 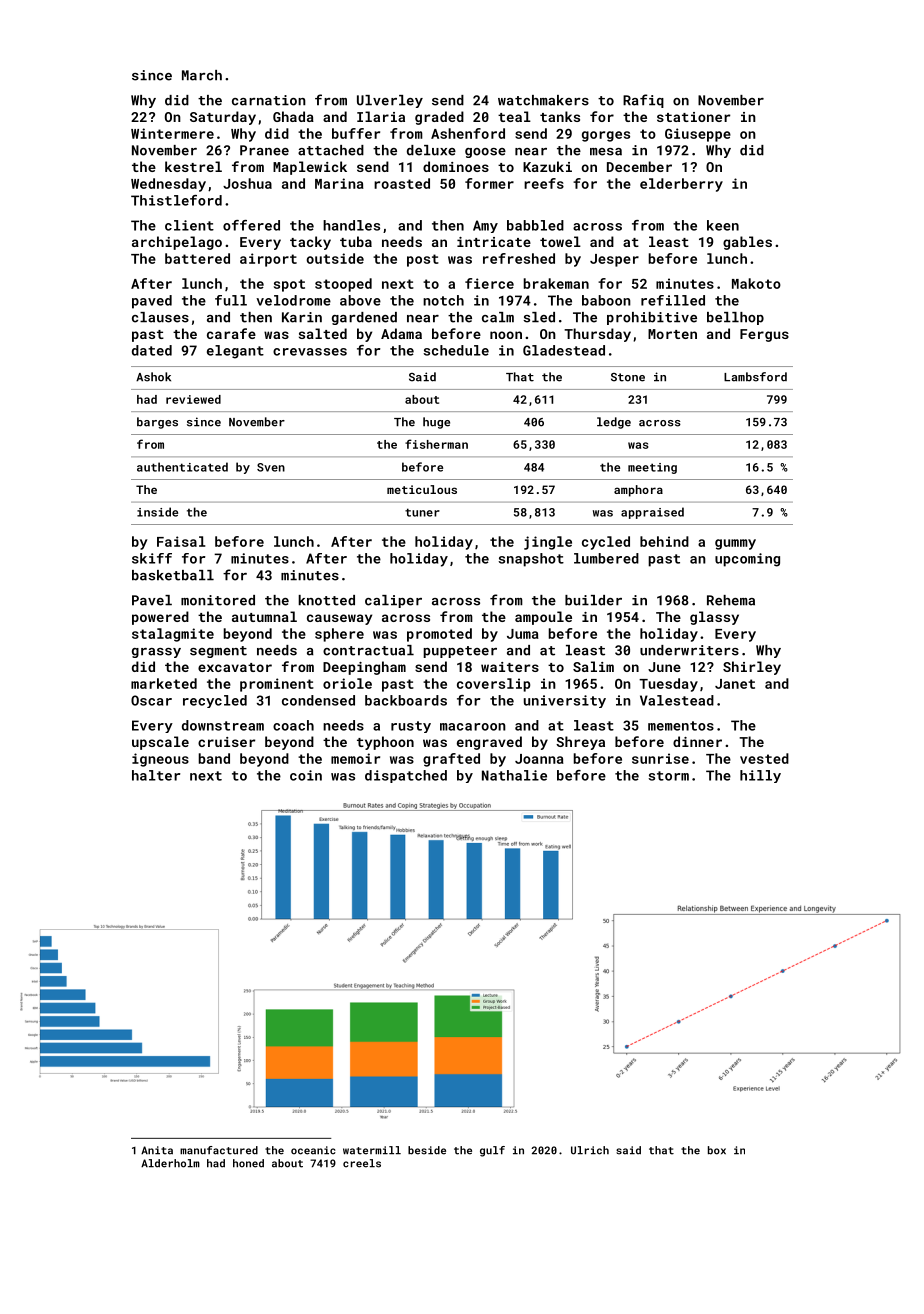 What do you see at coordinates (248, 1163) in the page?
I see `honed` at bounding box center [248, 1163].
